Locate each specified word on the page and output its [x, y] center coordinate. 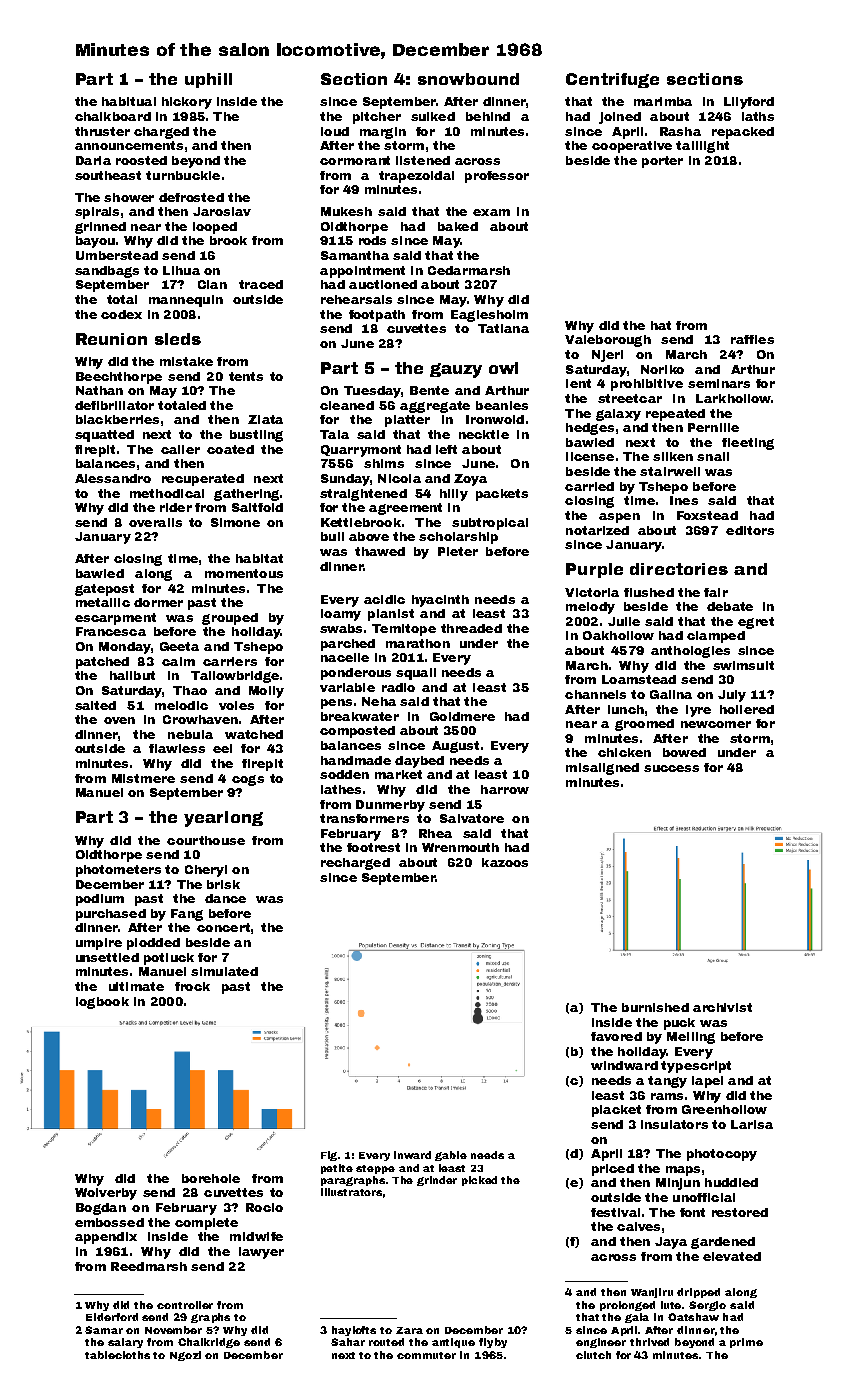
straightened [363, 495]
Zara [409, 1330]
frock [192, 986]
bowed [684, 752]
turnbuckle [183, 175]
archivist [722, 1007]
